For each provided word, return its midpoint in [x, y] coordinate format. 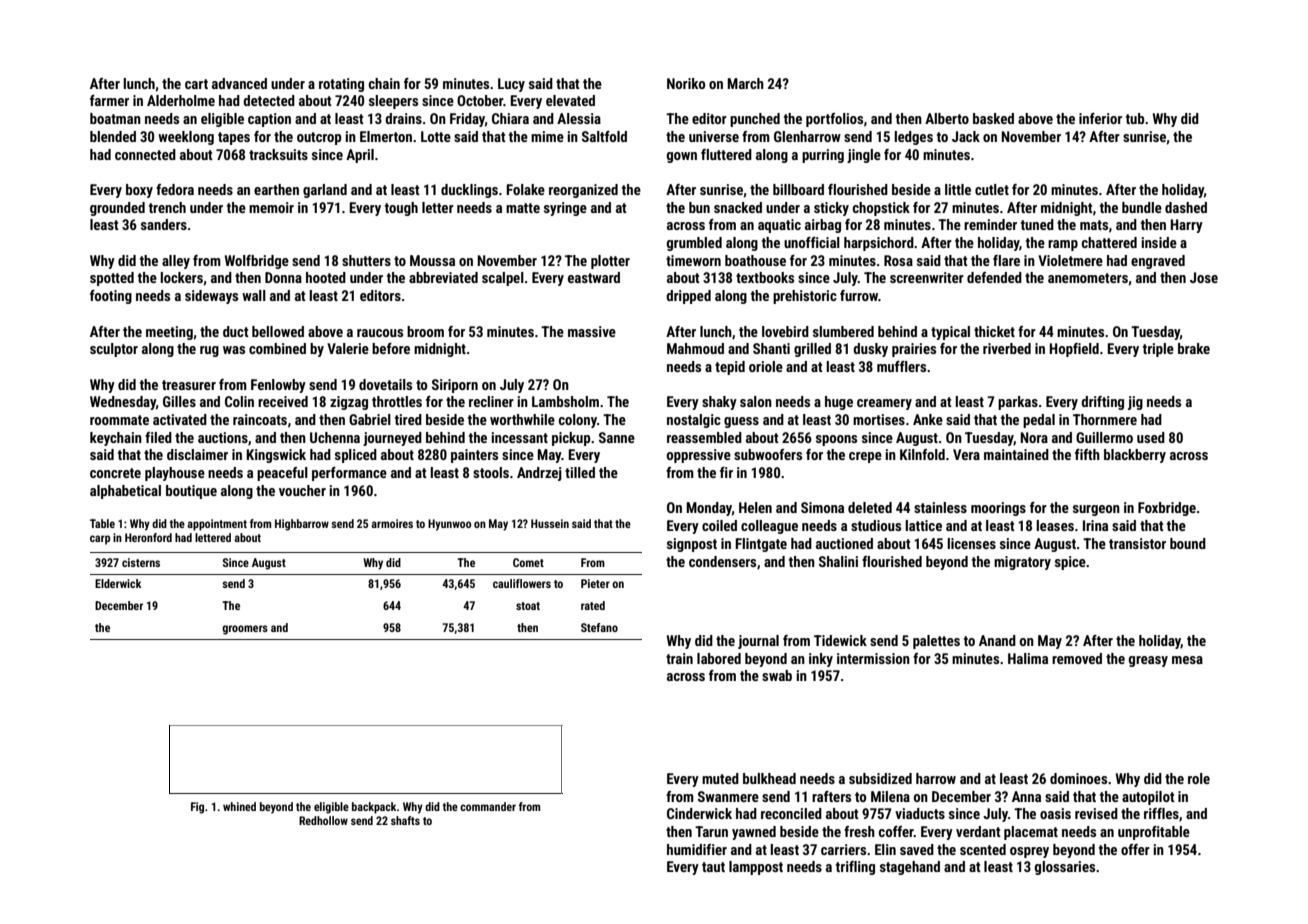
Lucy [511, 85]
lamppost [756, 868]
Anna [1026, 796]
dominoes [1078, 778]
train [679, 658]
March [745, 83]
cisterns [141, 562]
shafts [405, 820]
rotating [341, 85]
